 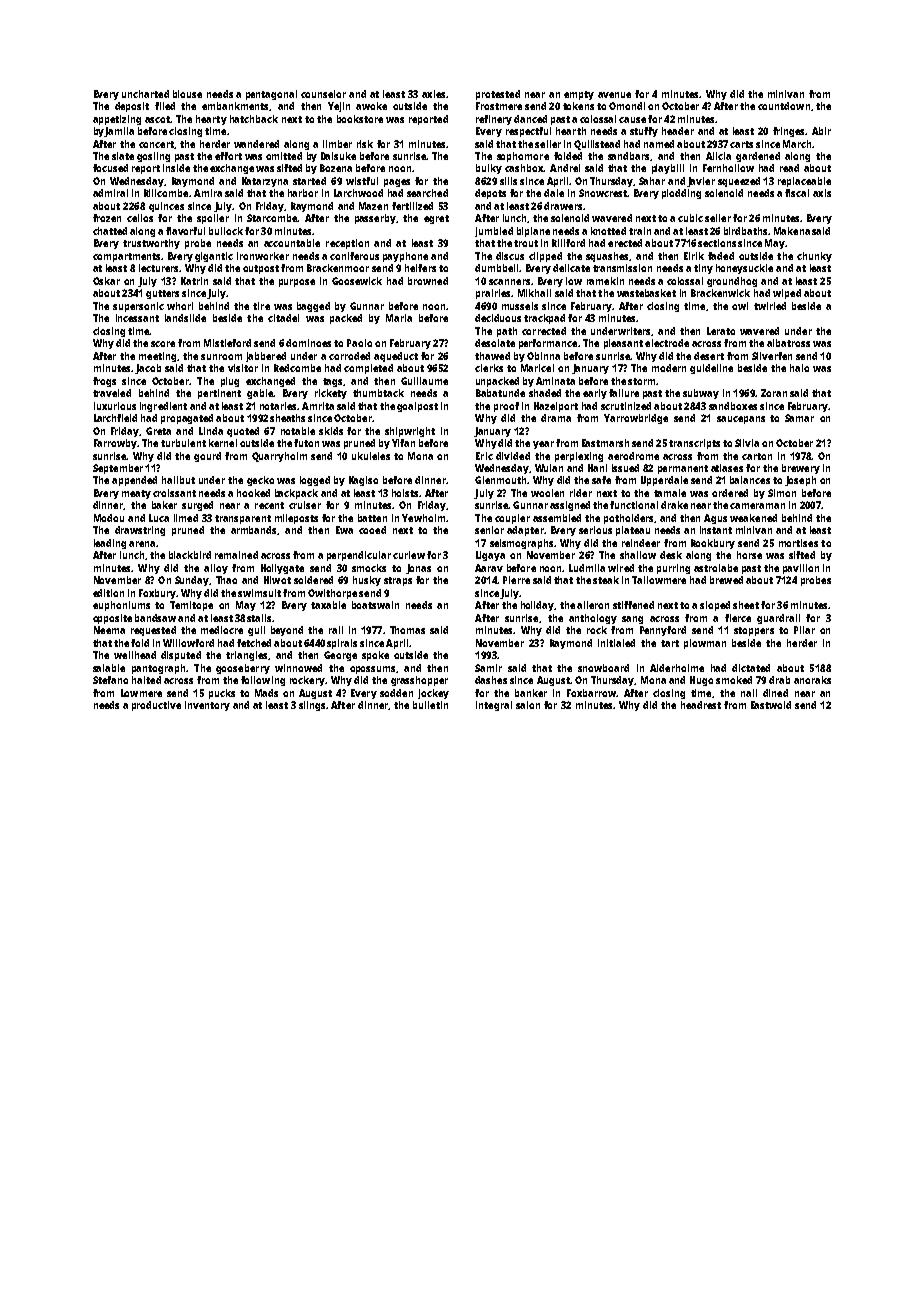 What do you see at coordinates (263, 681) in the image?
I see `following` at bounding box center [263, 681].
